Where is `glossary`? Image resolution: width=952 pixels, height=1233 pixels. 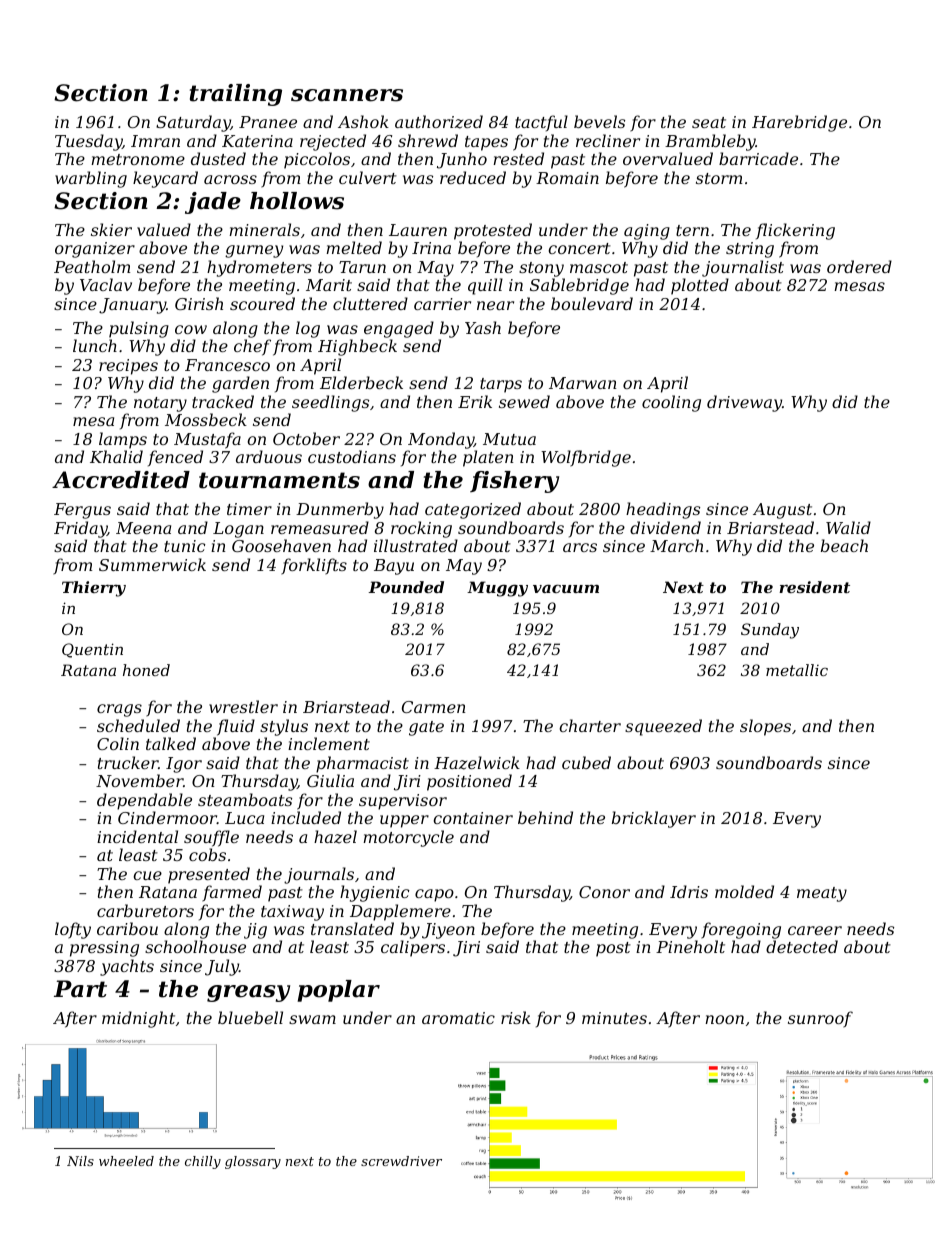 glossary is located at coordinates (253, 1162).
